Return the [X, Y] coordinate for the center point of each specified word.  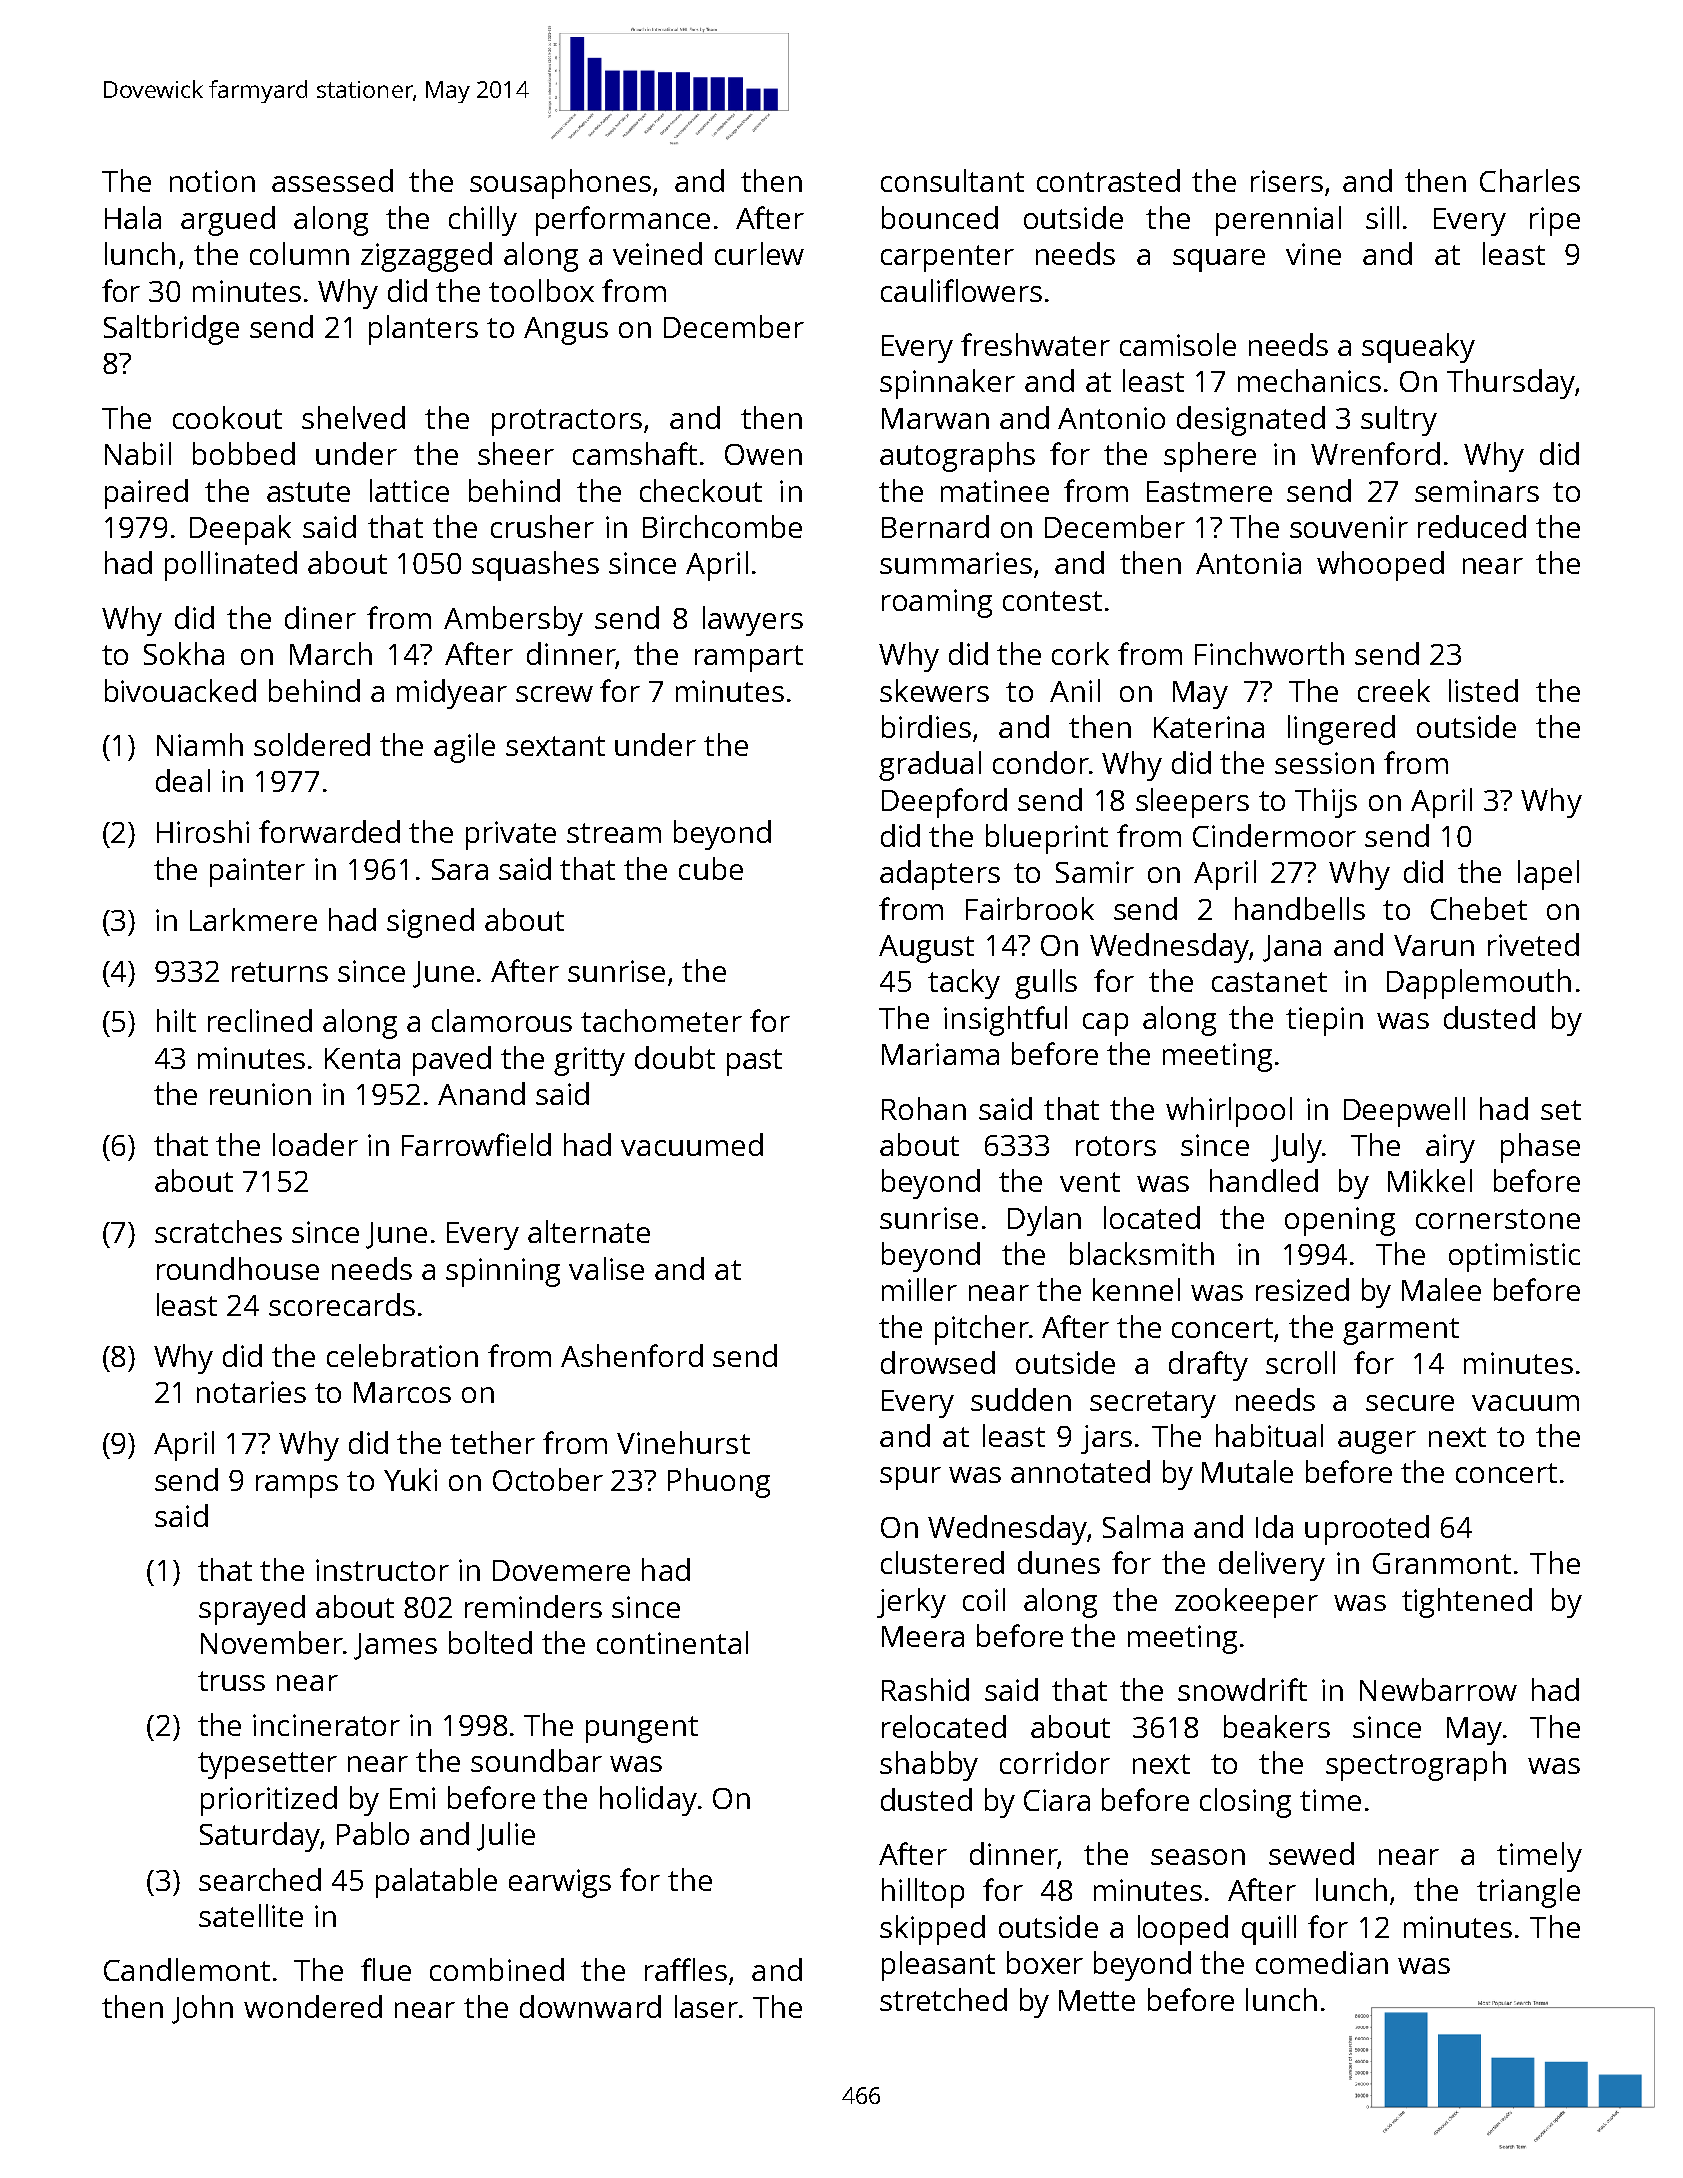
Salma [1143, 1526]
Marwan [935, 418]
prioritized [269, 1801]
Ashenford [632, 1355]
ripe [1555, 221]
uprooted [1367, 1530]
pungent [642, 1729]
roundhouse [238, 1268]
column [299, 253]
